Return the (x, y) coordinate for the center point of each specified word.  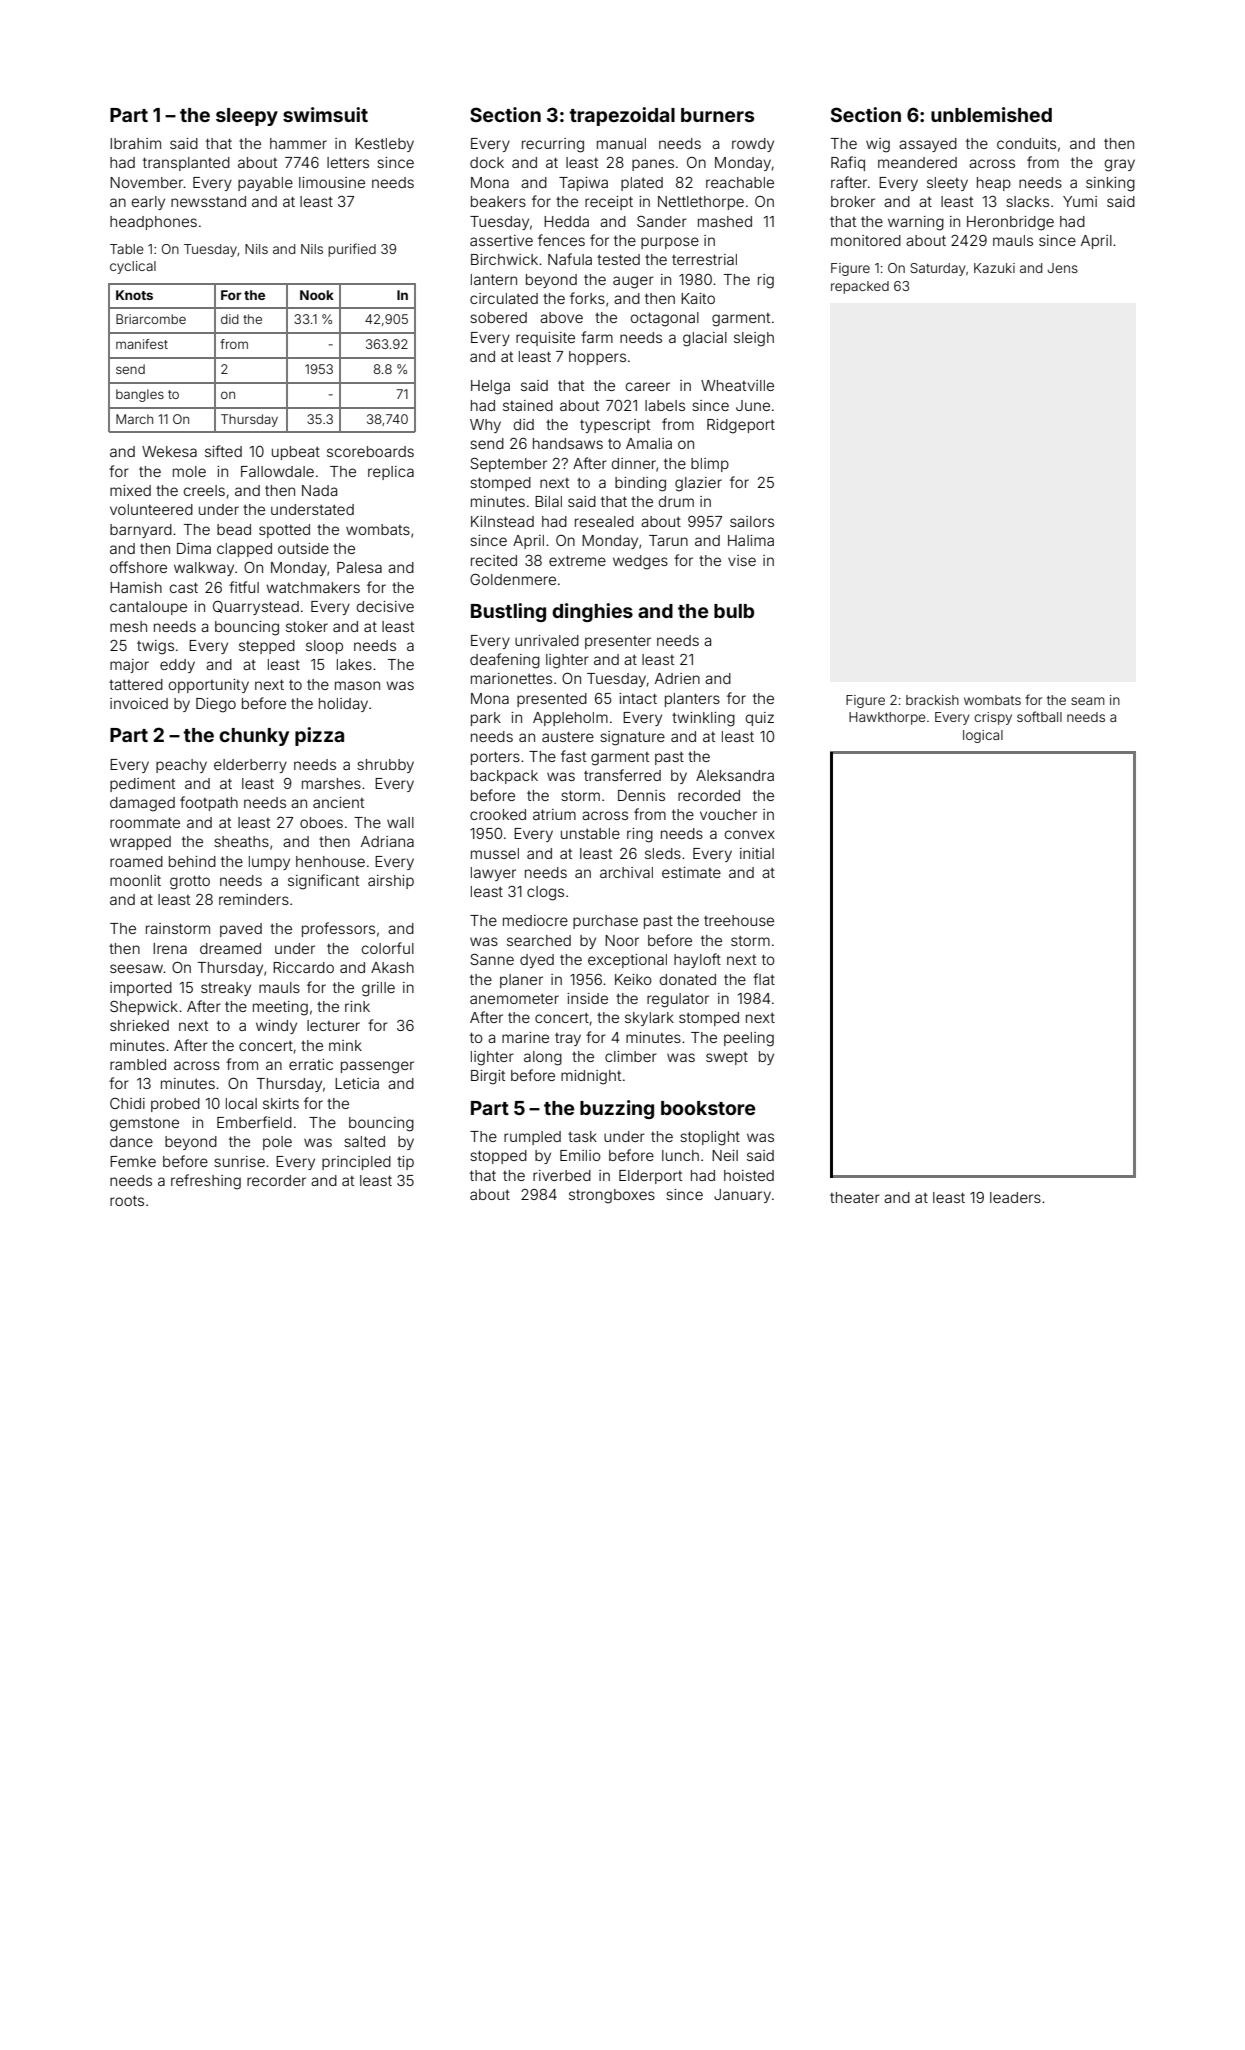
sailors (752, 521)
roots (127, 1200)
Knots (134, 295)
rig (766, 281)
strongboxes (612, 1196)
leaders (1015, 1197)
